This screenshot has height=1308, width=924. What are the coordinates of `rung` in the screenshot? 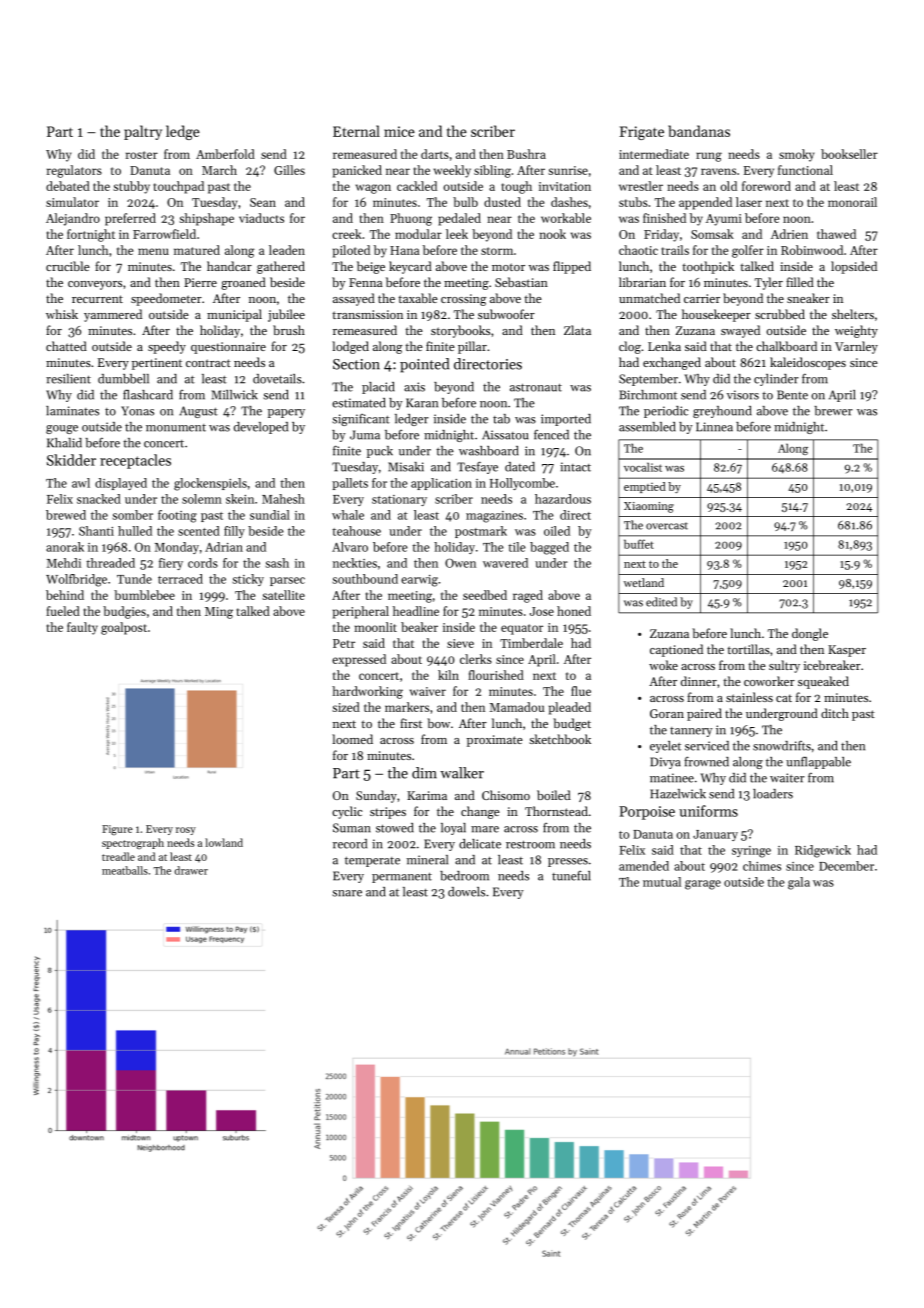 It's located at (709, 157).
